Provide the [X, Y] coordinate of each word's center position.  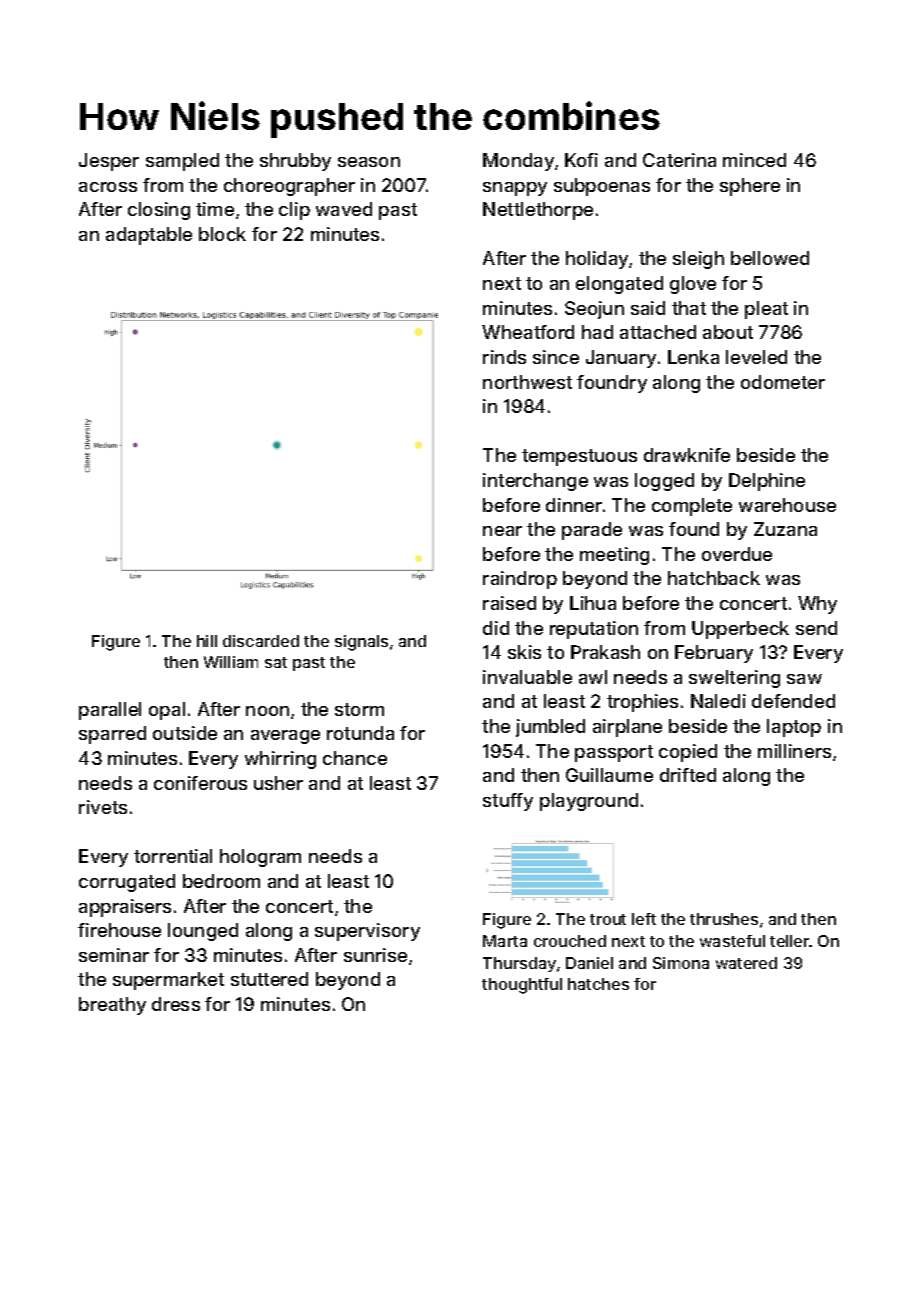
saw [804, 679]
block [222, 234]
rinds [504, 357]
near [502, 531]
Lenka [693, 357]
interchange [535, 482]
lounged [203, 932]
